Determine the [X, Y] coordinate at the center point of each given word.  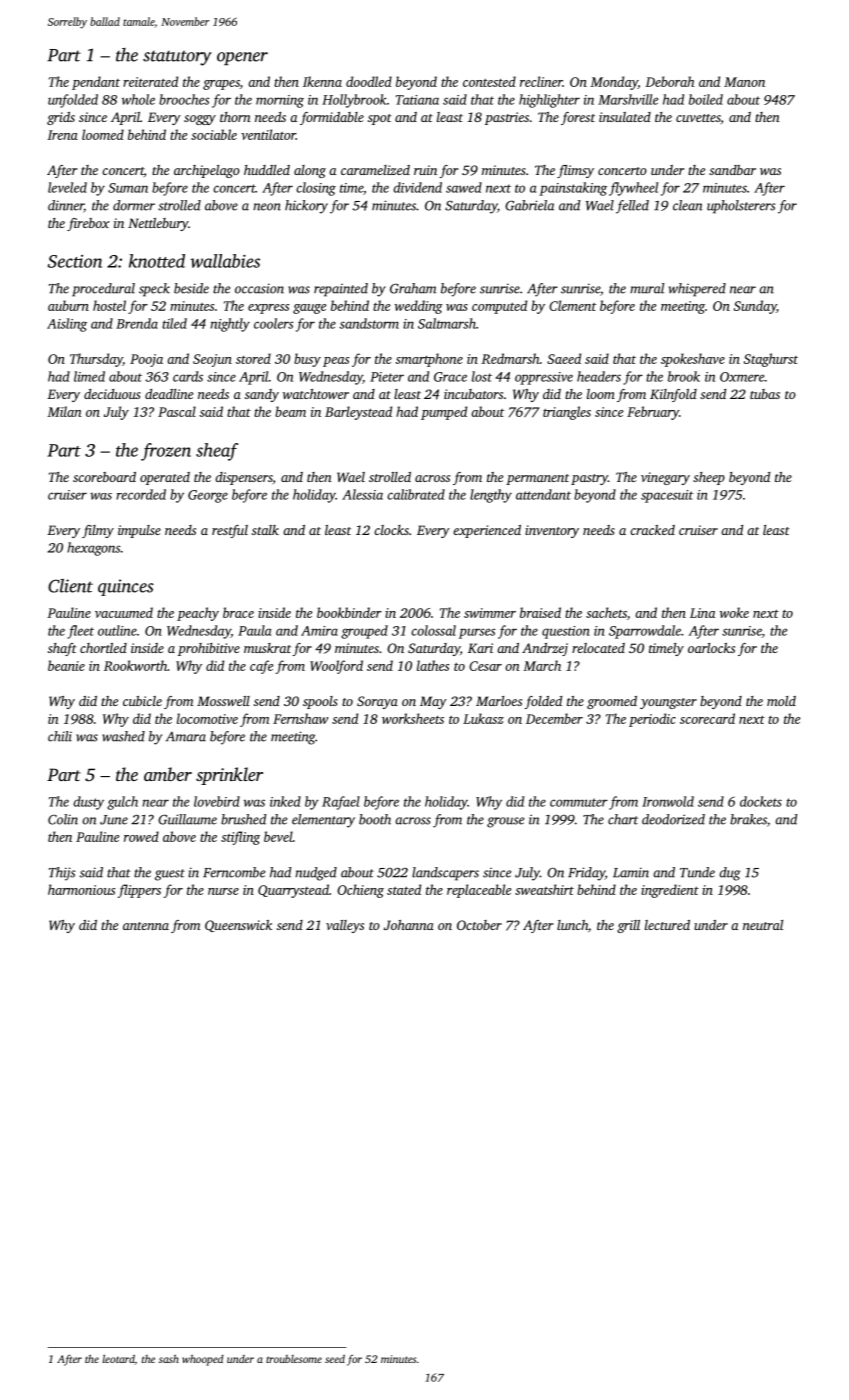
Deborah [669, 81]
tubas [765, 394]
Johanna [409, 925]
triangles [567, 413]
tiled [174, 323]
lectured [667, 925]
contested [489, 81]
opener [242, 58]
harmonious [81, 889]
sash [169, 1359]
